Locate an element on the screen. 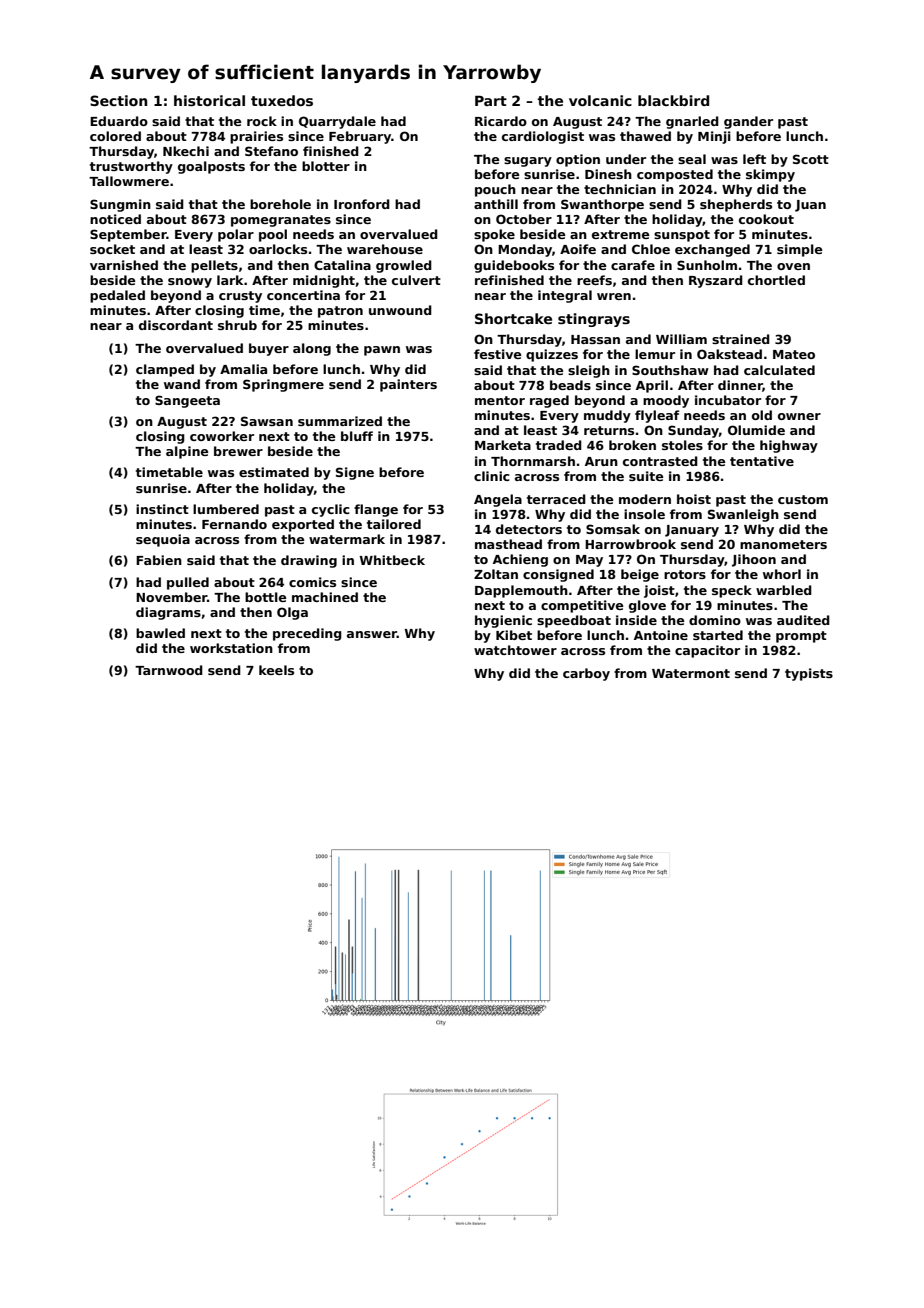  quizzes is located at coordinates (552, 355).
